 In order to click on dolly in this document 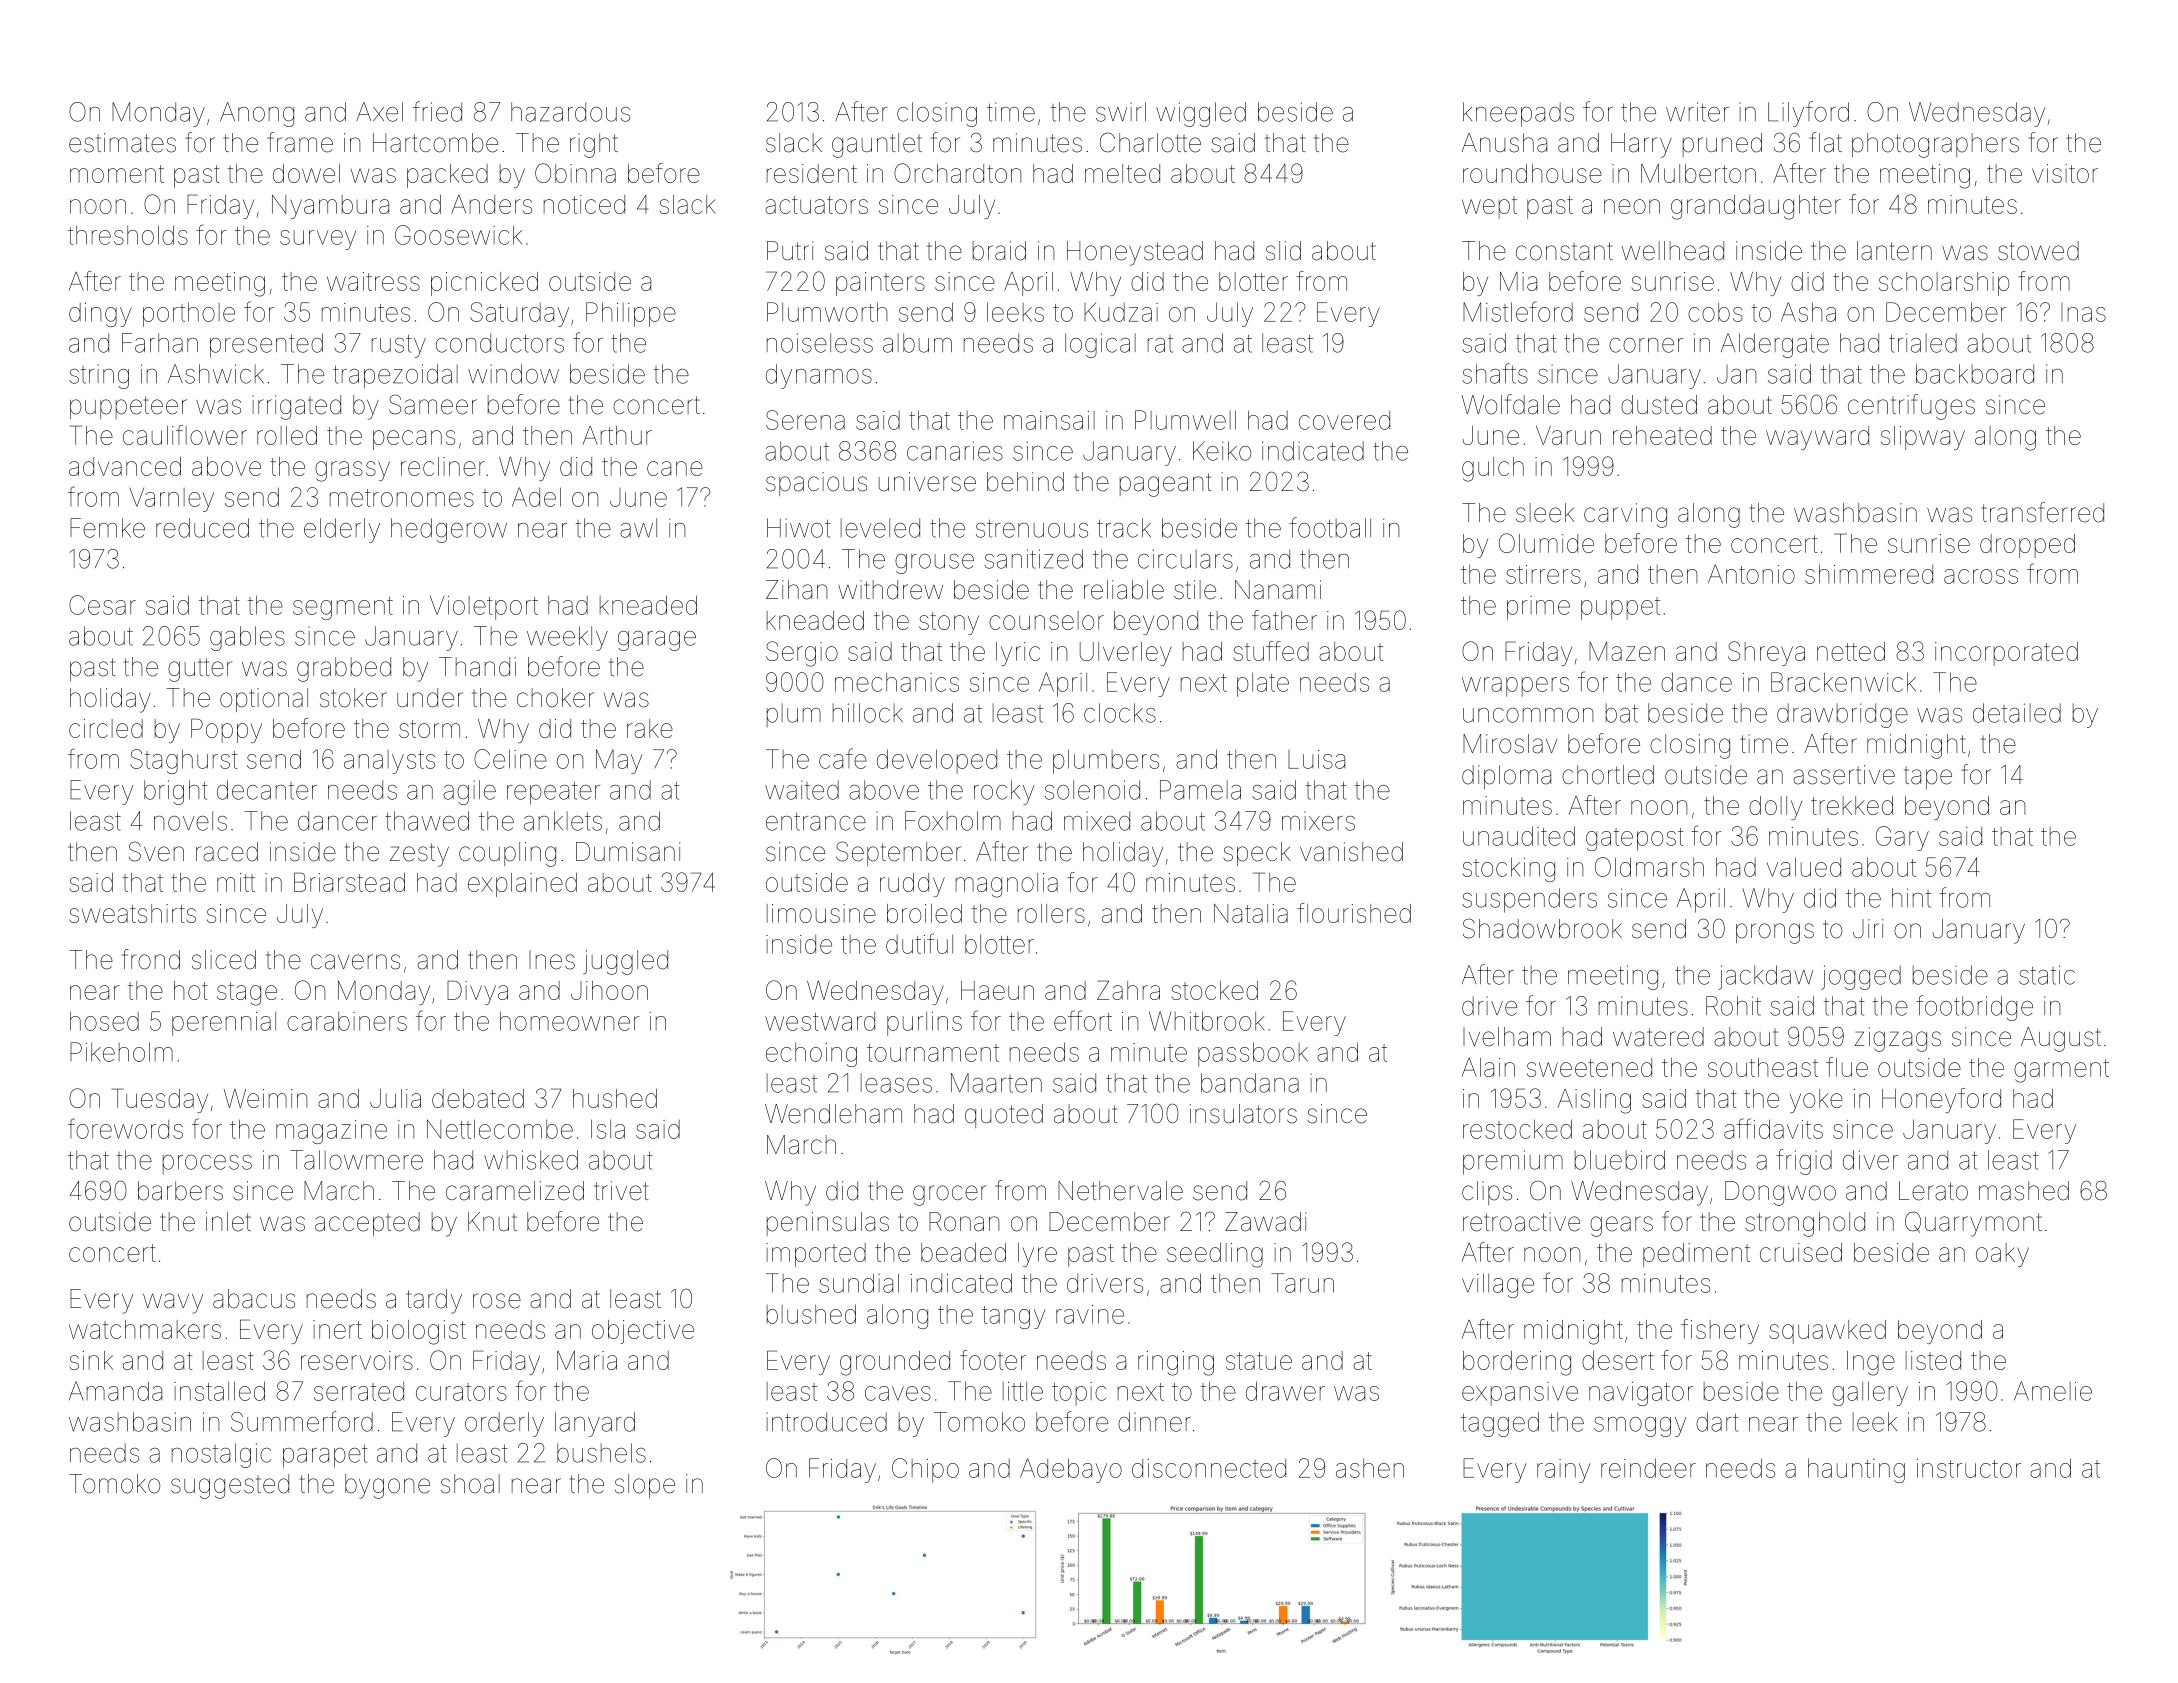, I will do `click(1775, 808)`.
